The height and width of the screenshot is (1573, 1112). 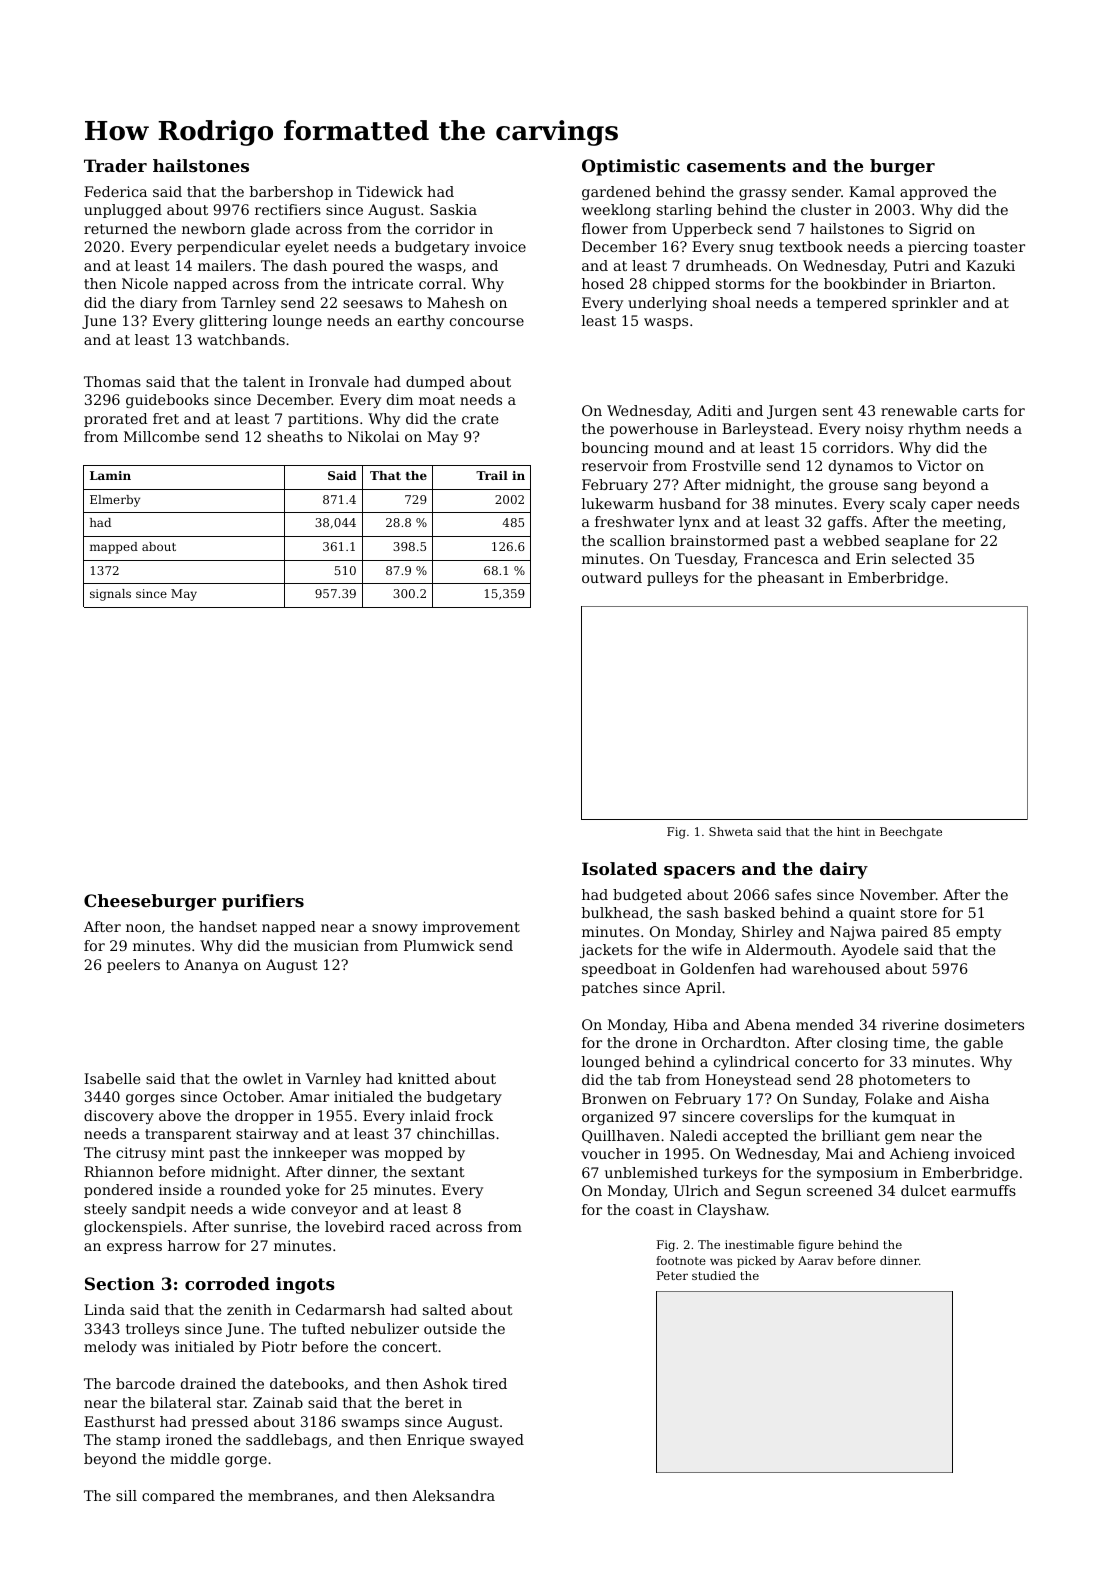 What do you see at coordinates (471, 928) in the screenshot?
I see `improvement` at bounding box center [471, 928].
